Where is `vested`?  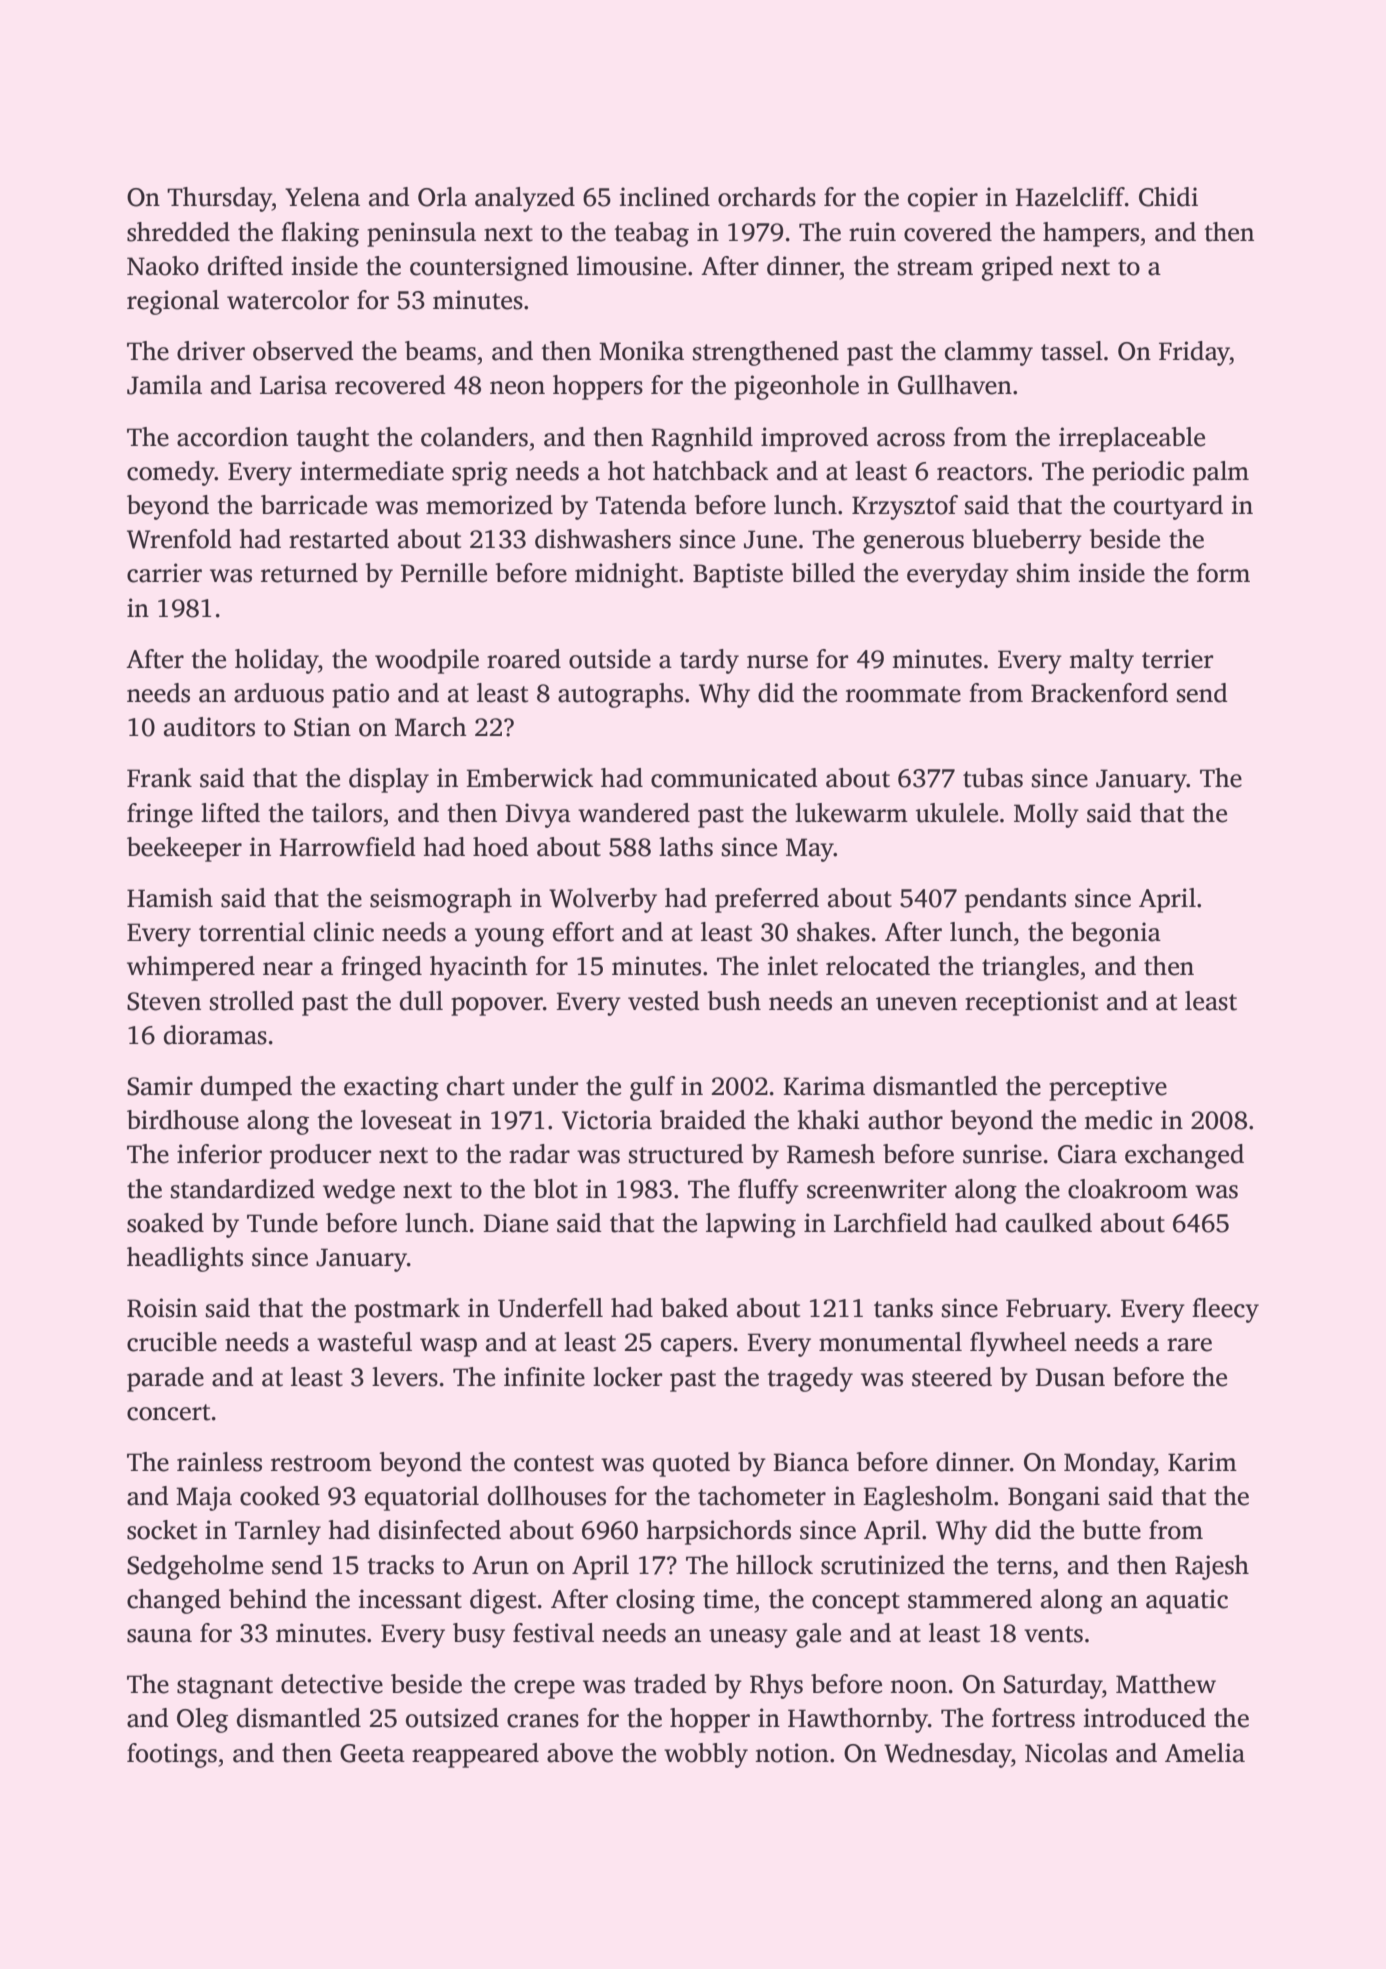 vested is located at coordinates (664, 1001).
